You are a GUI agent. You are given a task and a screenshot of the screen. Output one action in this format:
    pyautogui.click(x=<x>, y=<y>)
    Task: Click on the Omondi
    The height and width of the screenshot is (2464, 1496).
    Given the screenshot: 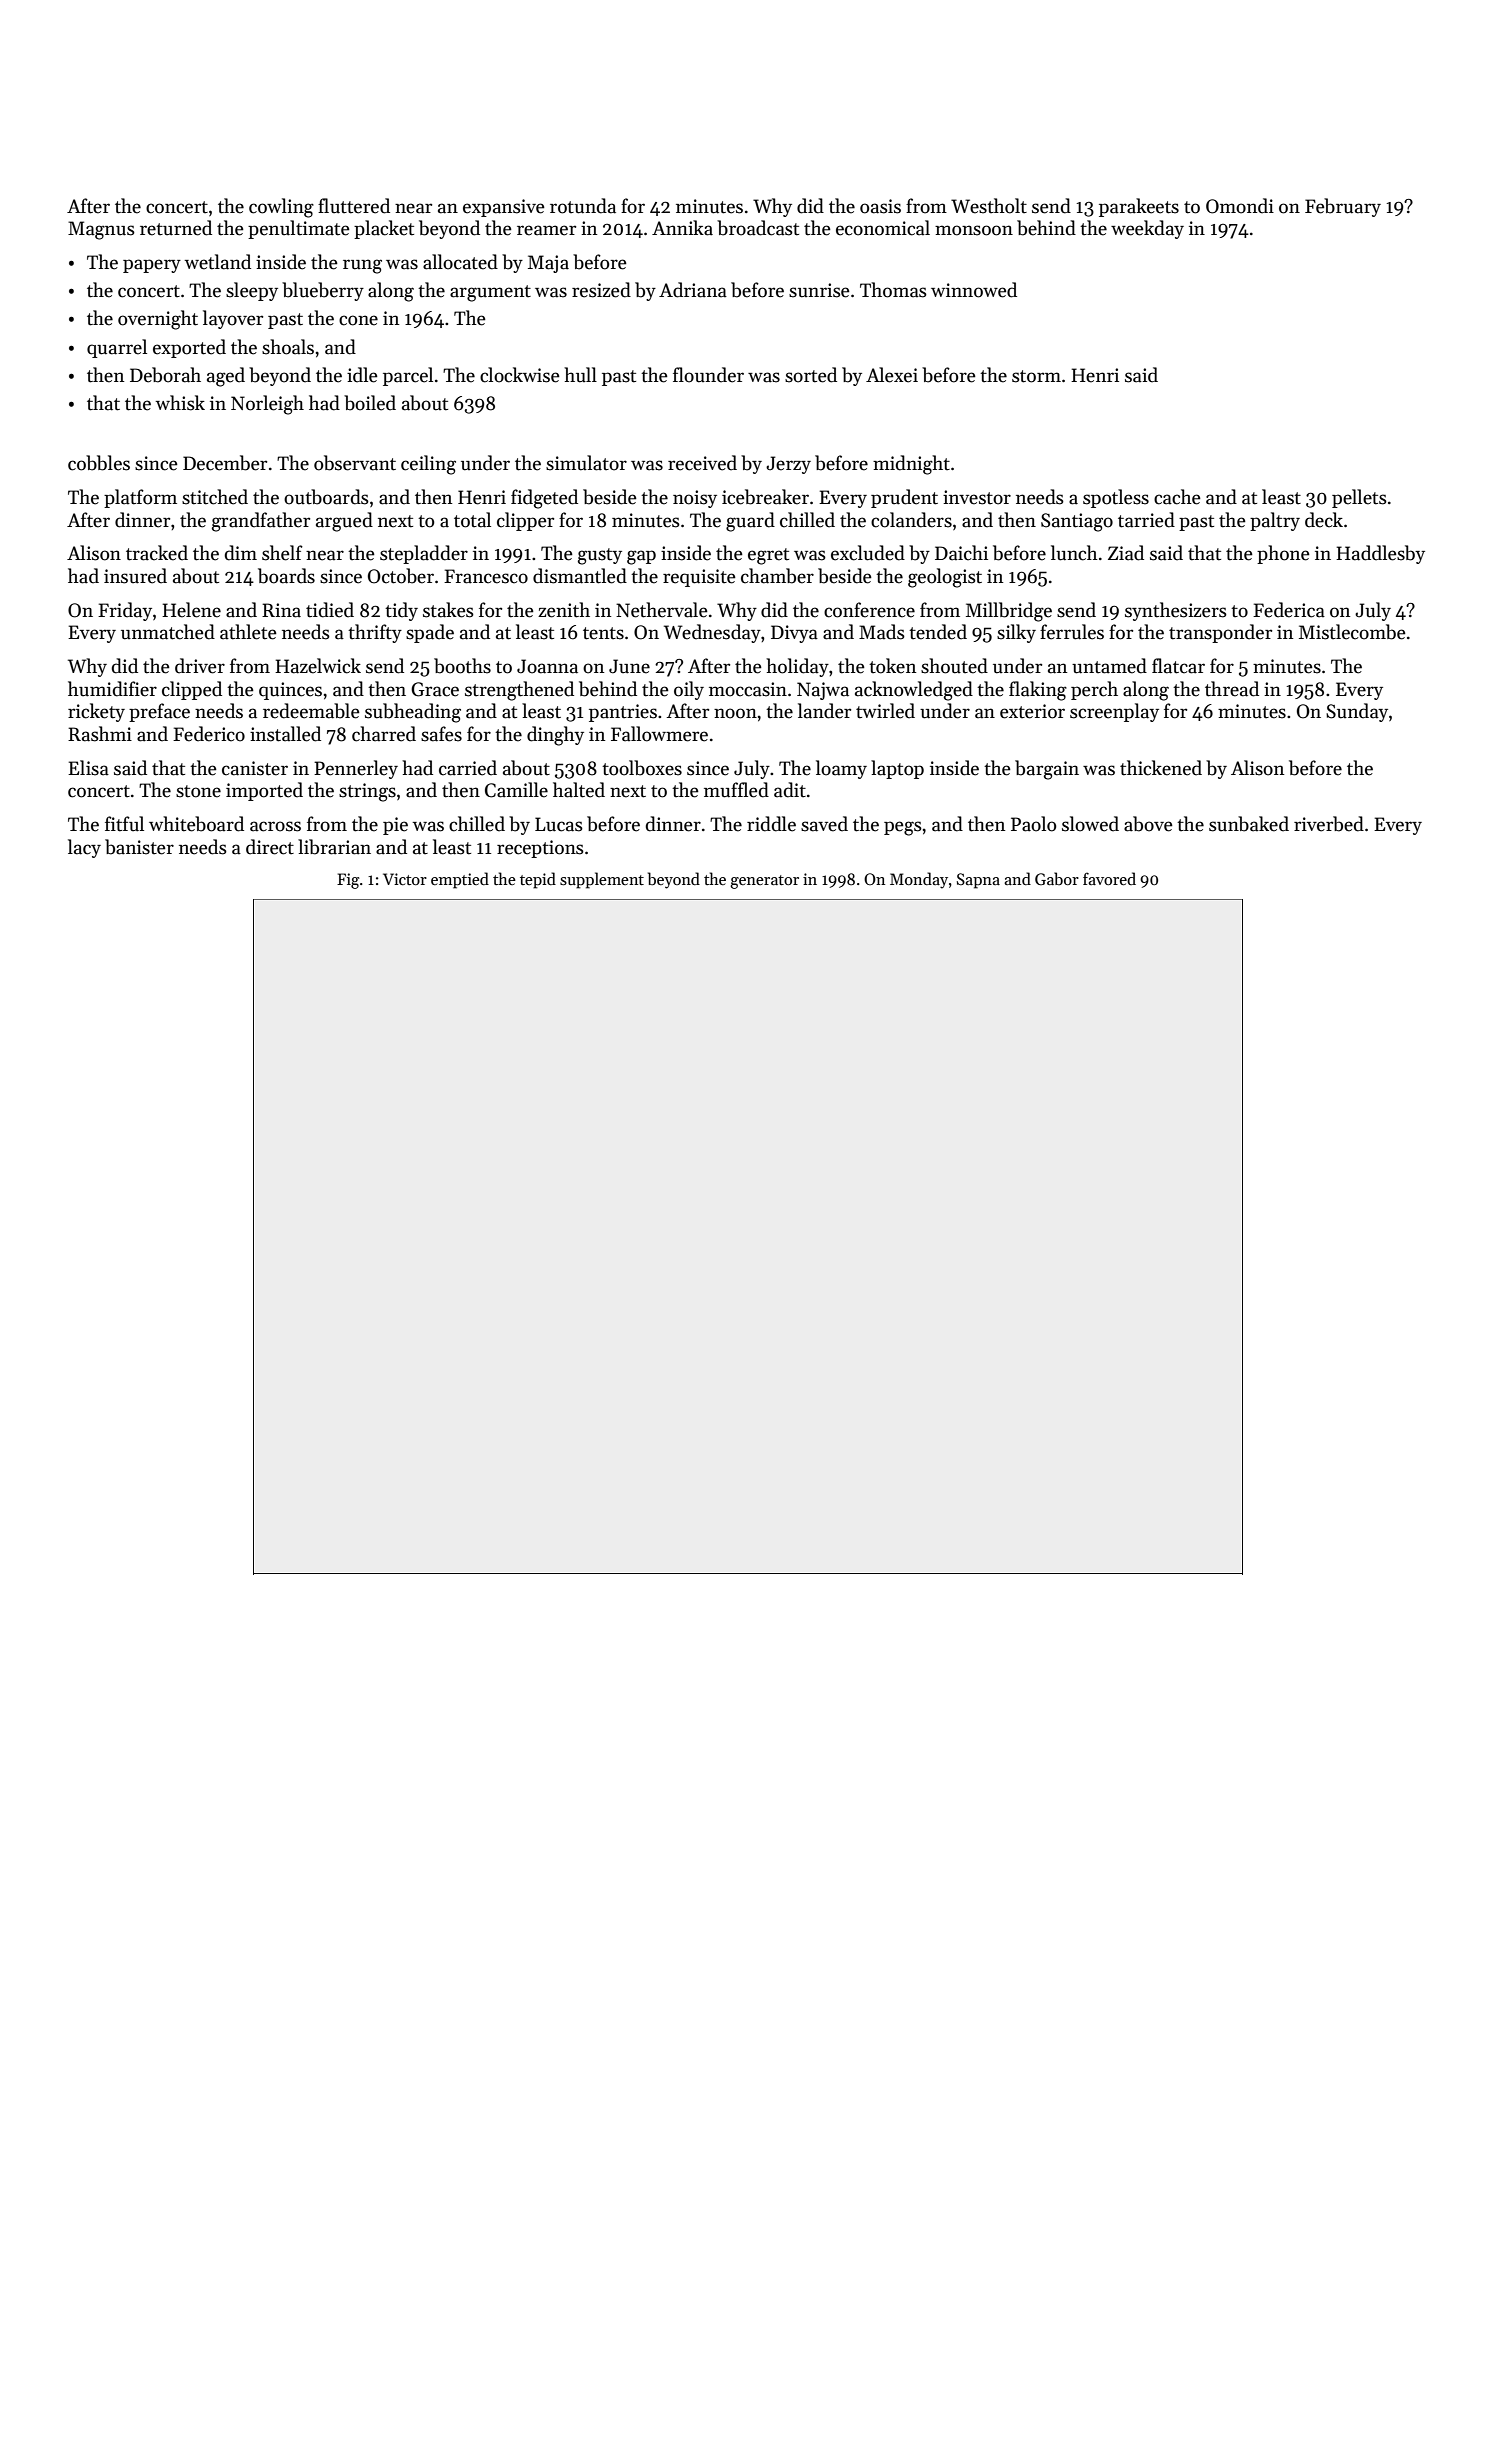 What is the action you would take?
    pyautogui.click(x=1240, y=206)
